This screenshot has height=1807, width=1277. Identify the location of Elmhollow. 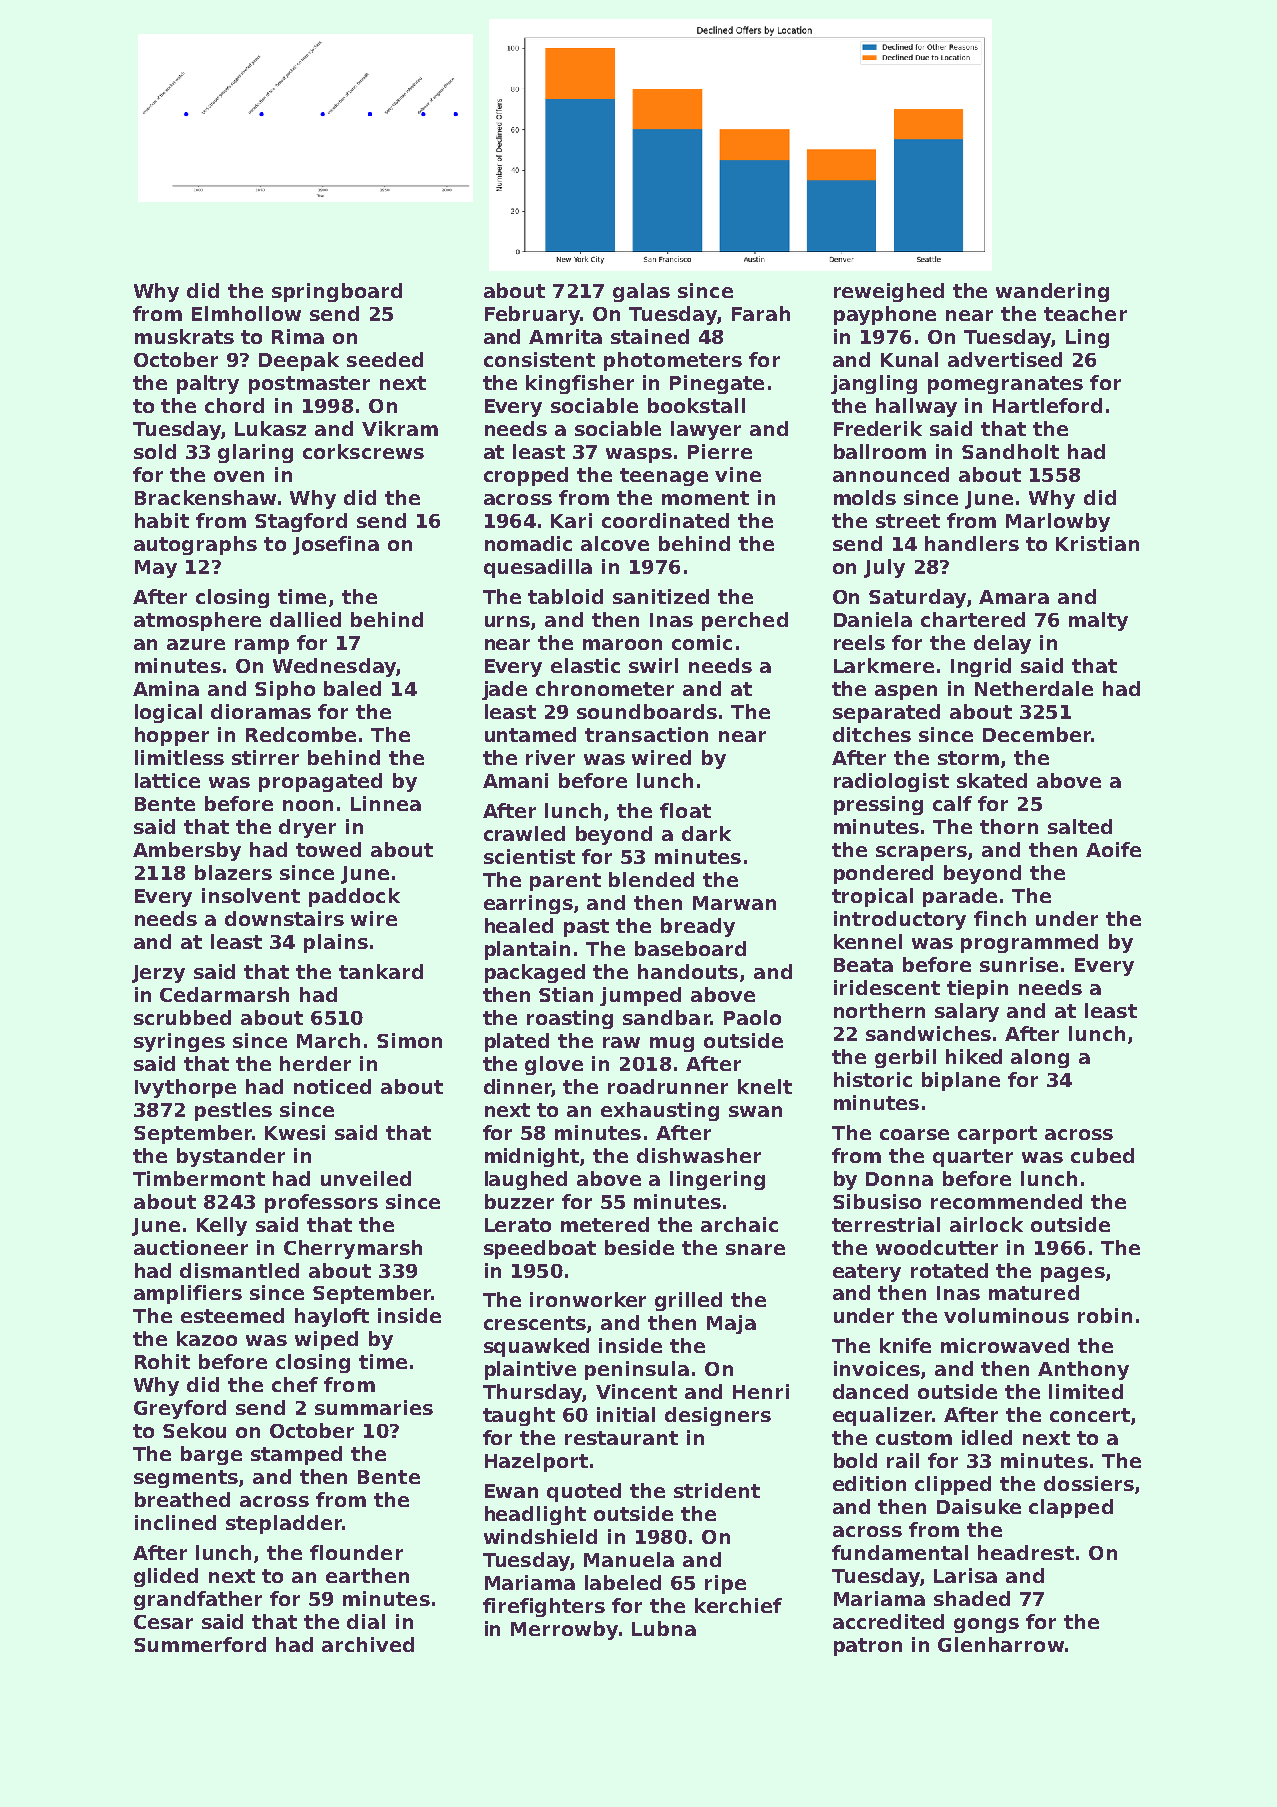
(246, 313).
